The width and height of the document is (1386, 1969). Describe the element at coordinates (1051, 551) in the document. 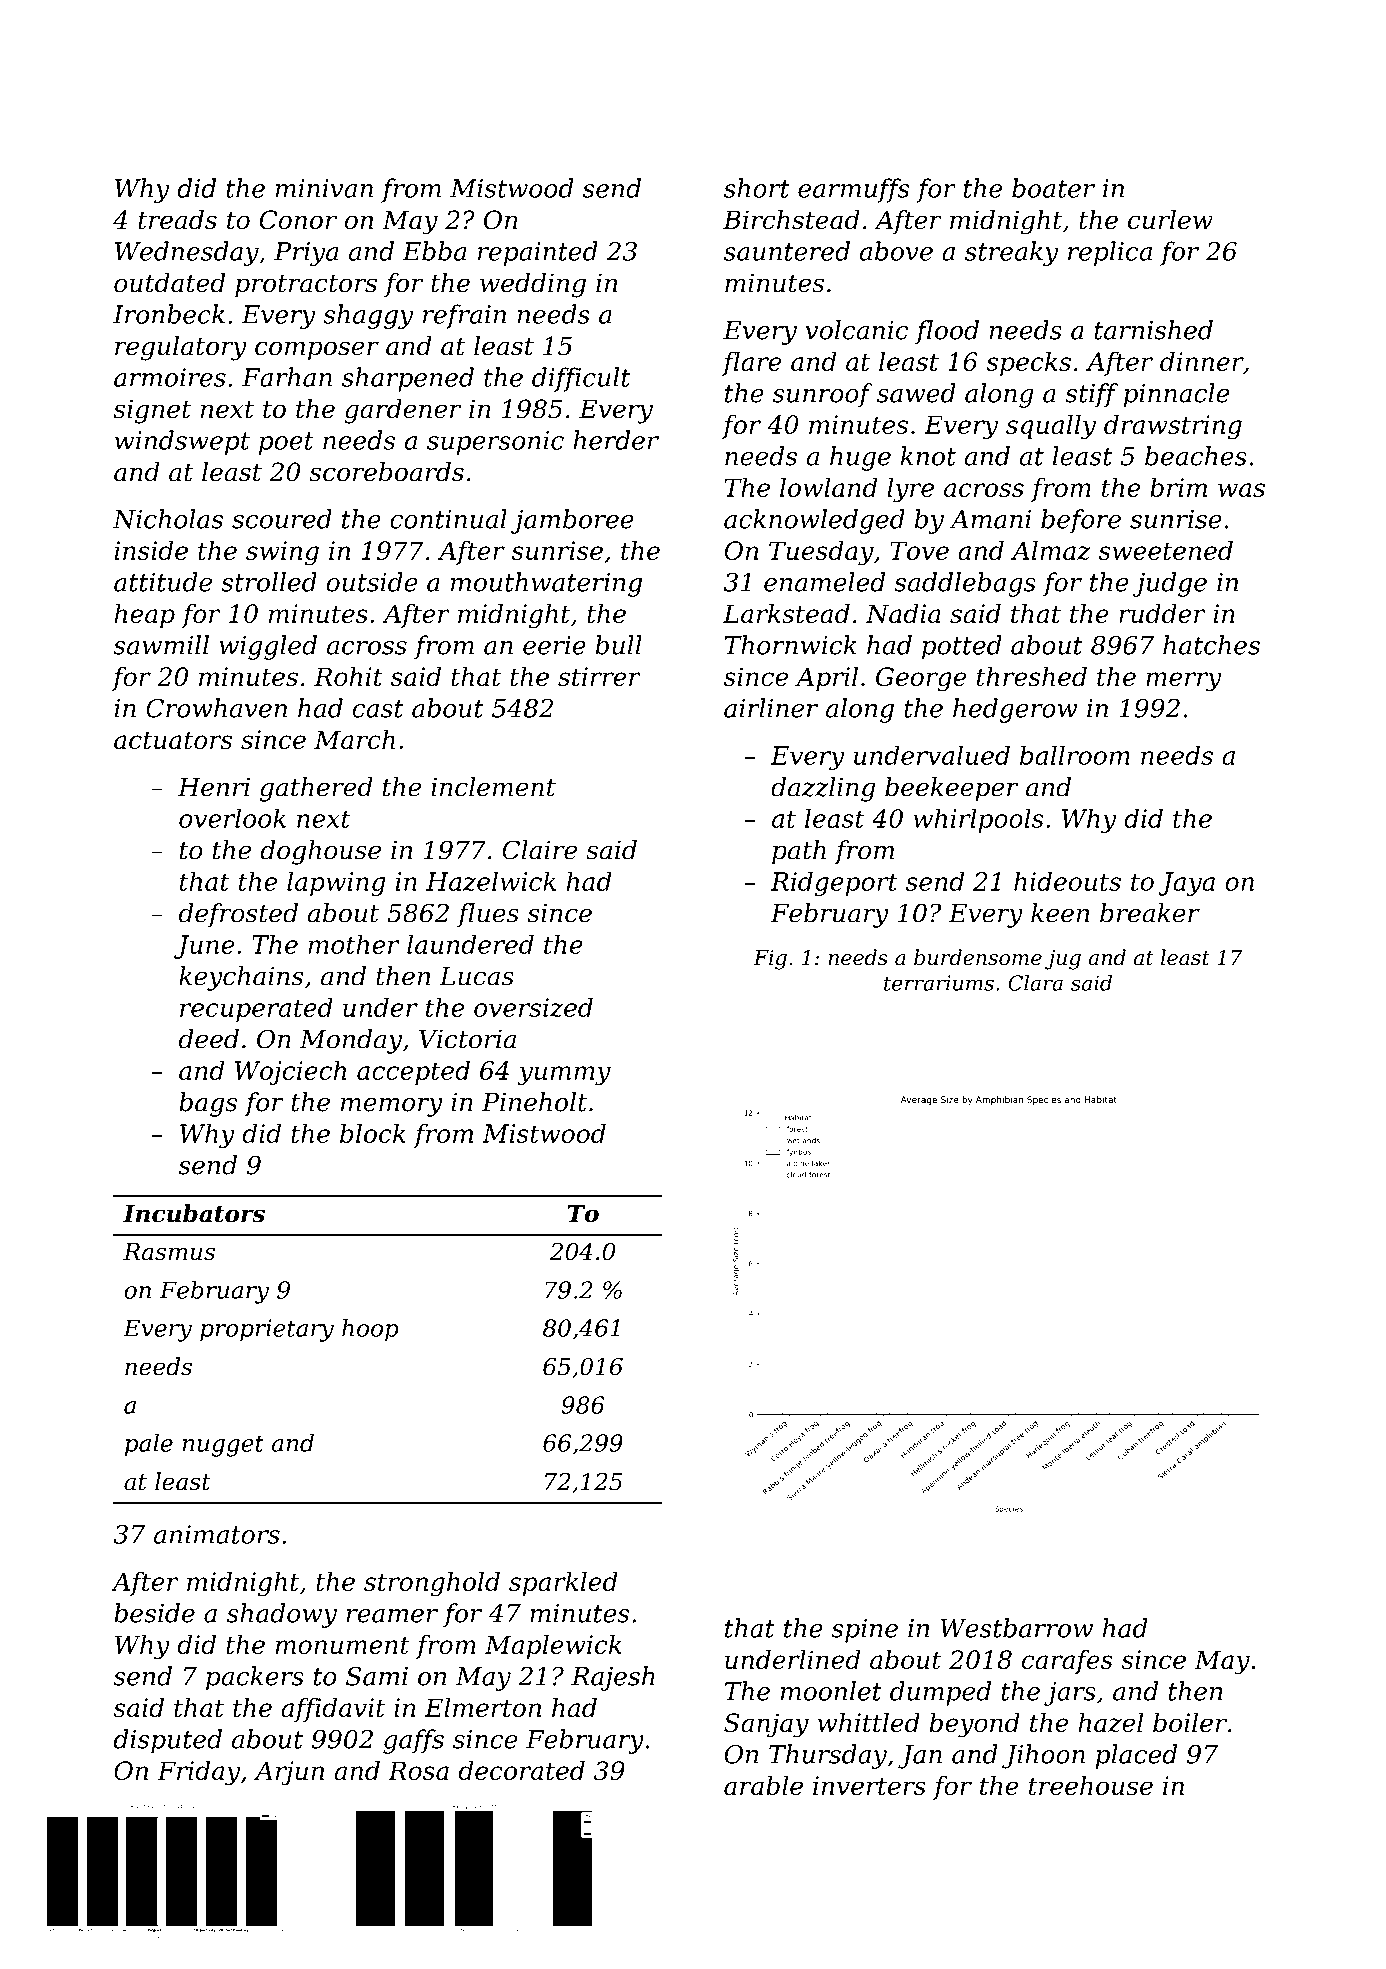

I see `Almaz` at that location.
